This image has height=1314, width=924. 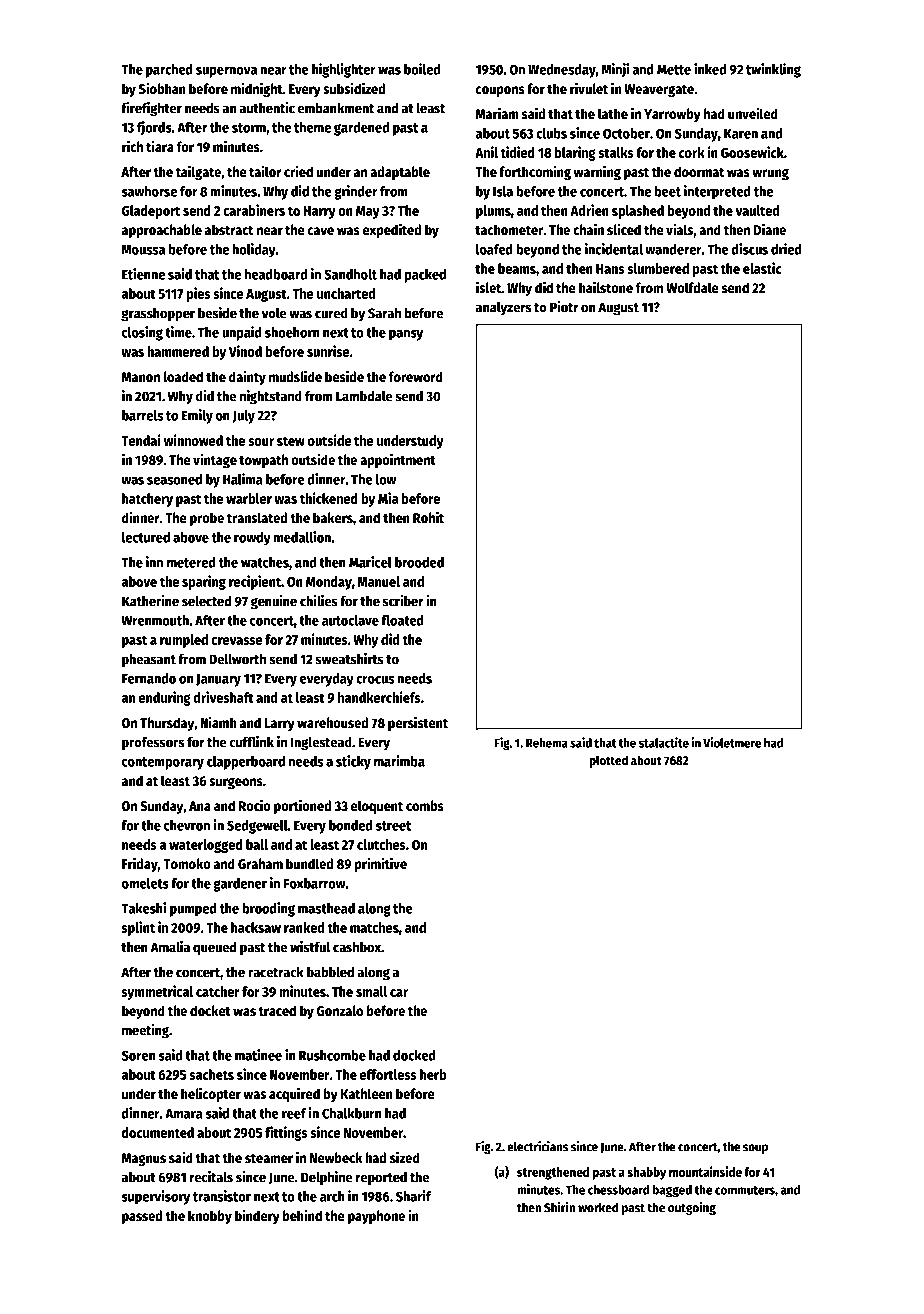 I want to click on electricians, so click(x=537, y=1146).
